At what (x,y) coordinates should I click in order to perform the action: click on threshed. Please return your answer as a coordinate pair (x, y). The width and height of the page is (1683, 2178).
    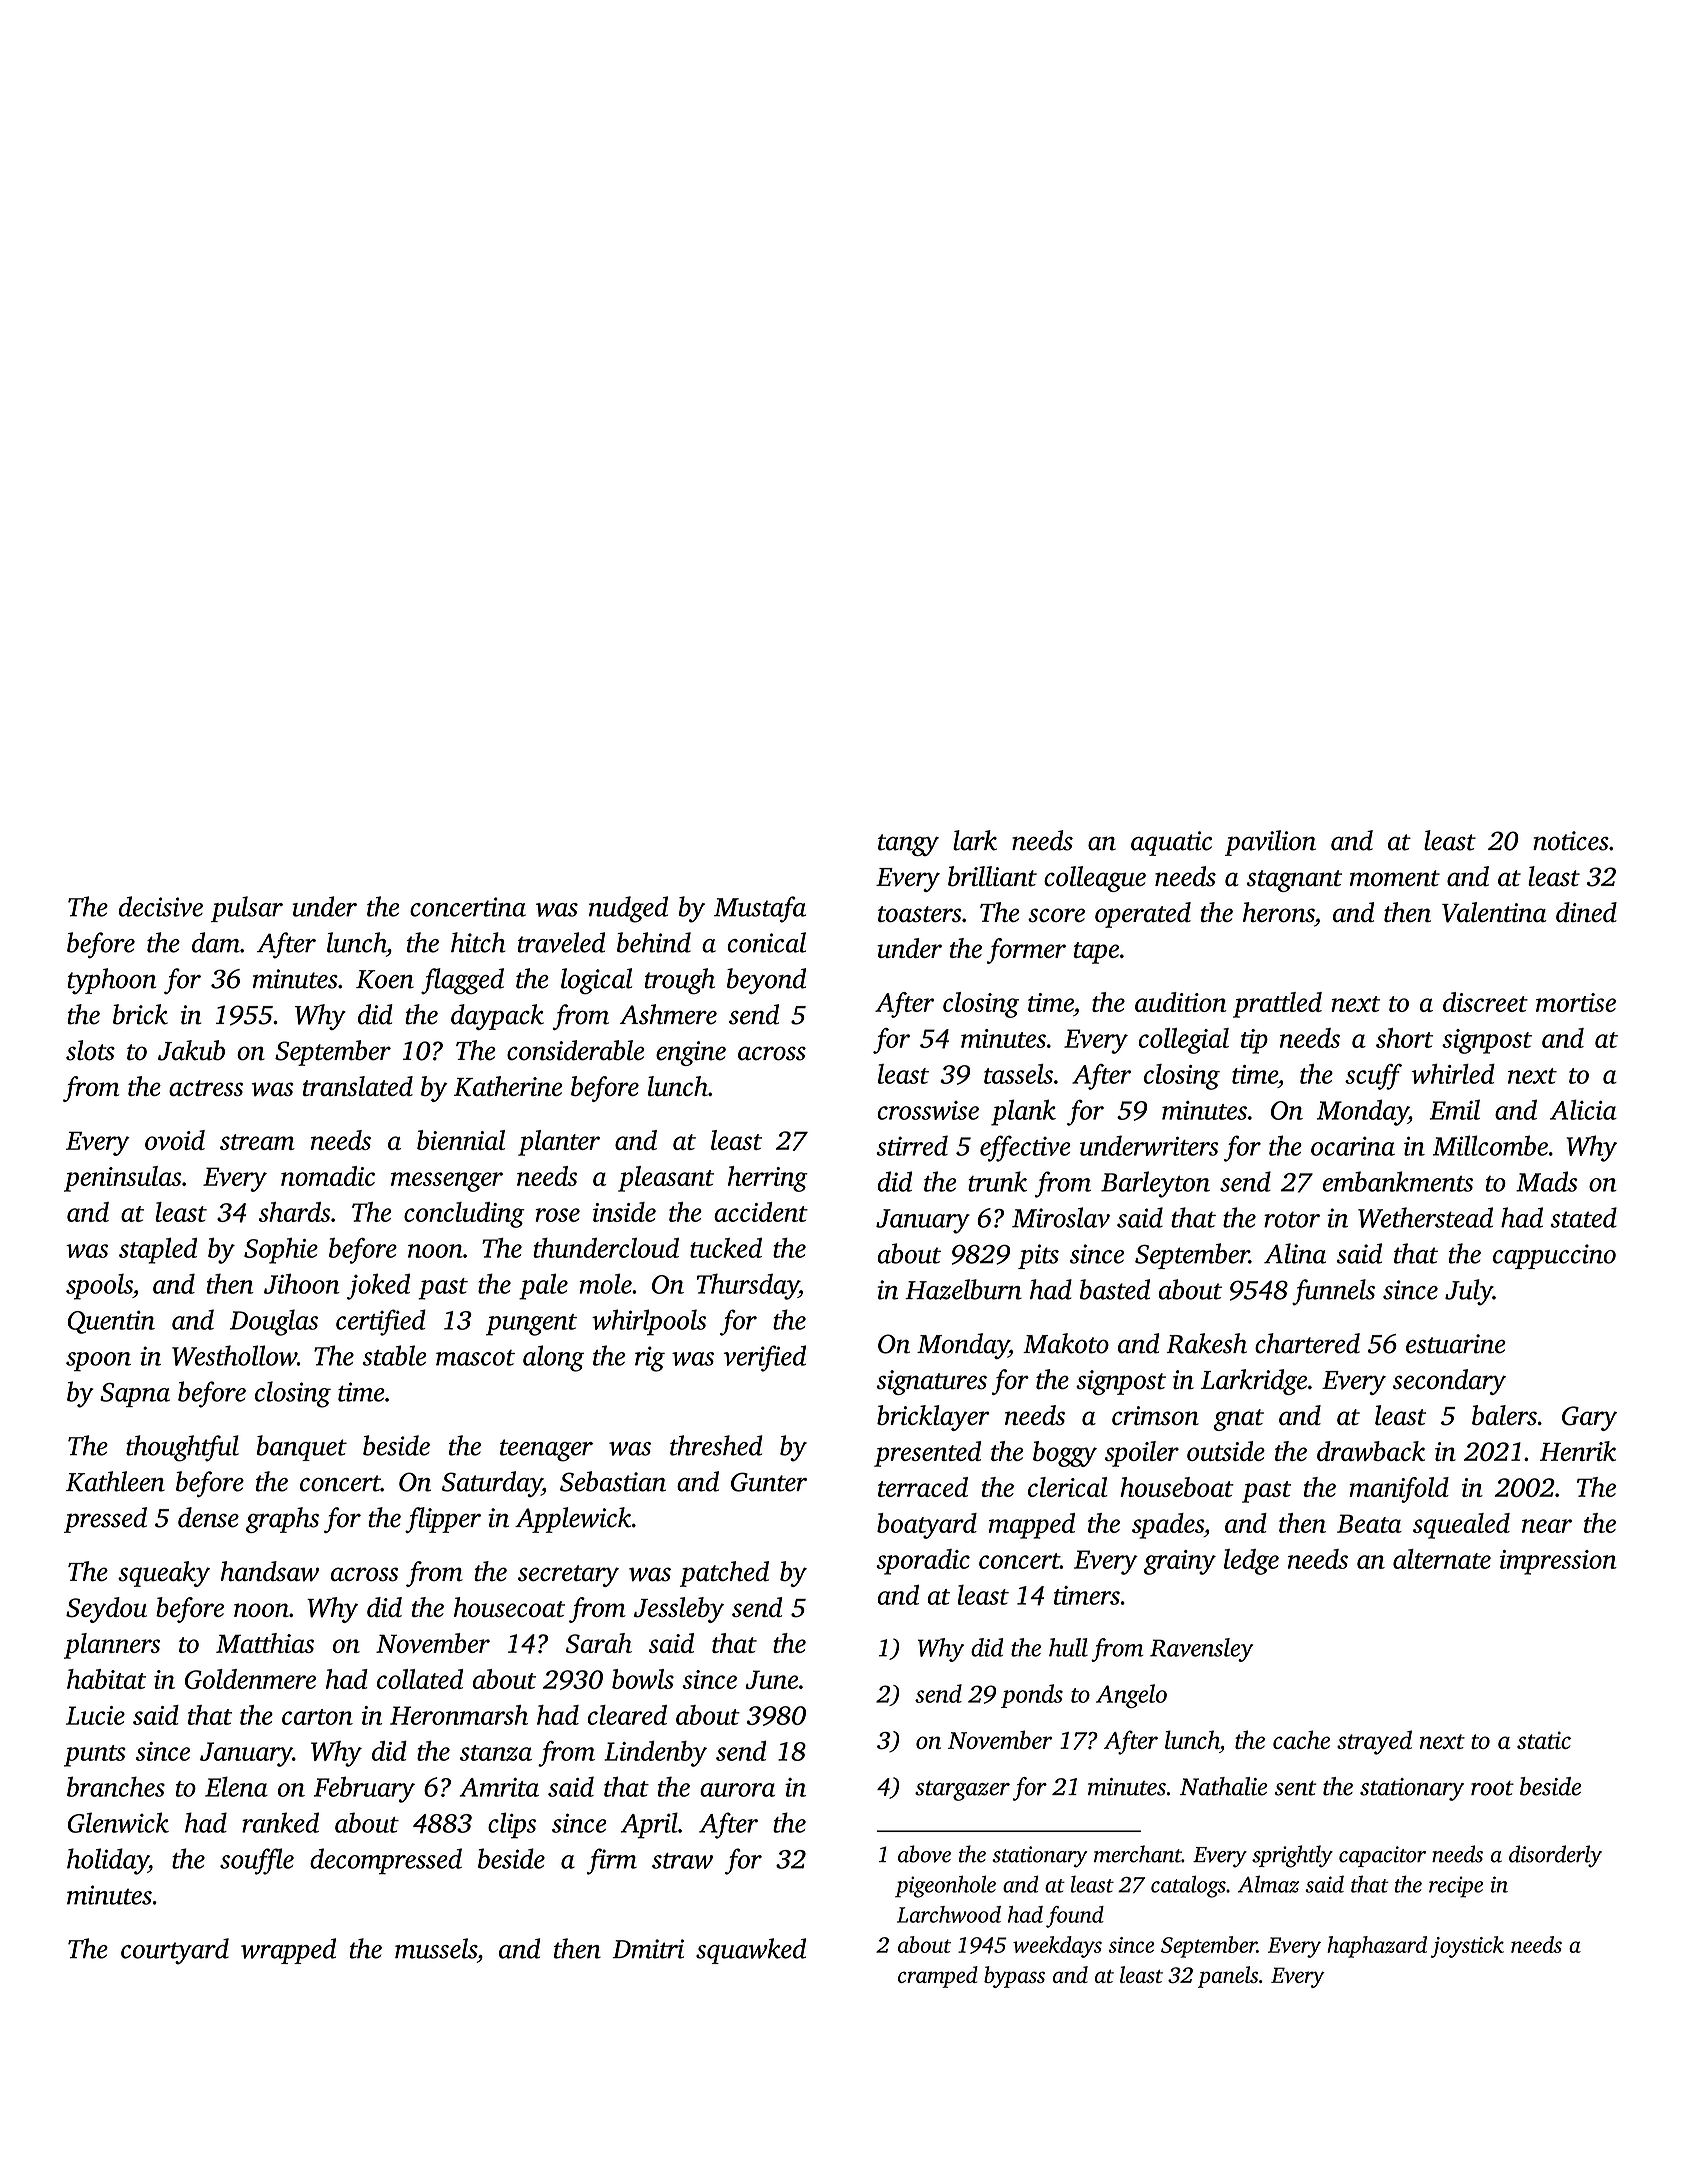
    Looking at the image, I should click on (716, 1445).
